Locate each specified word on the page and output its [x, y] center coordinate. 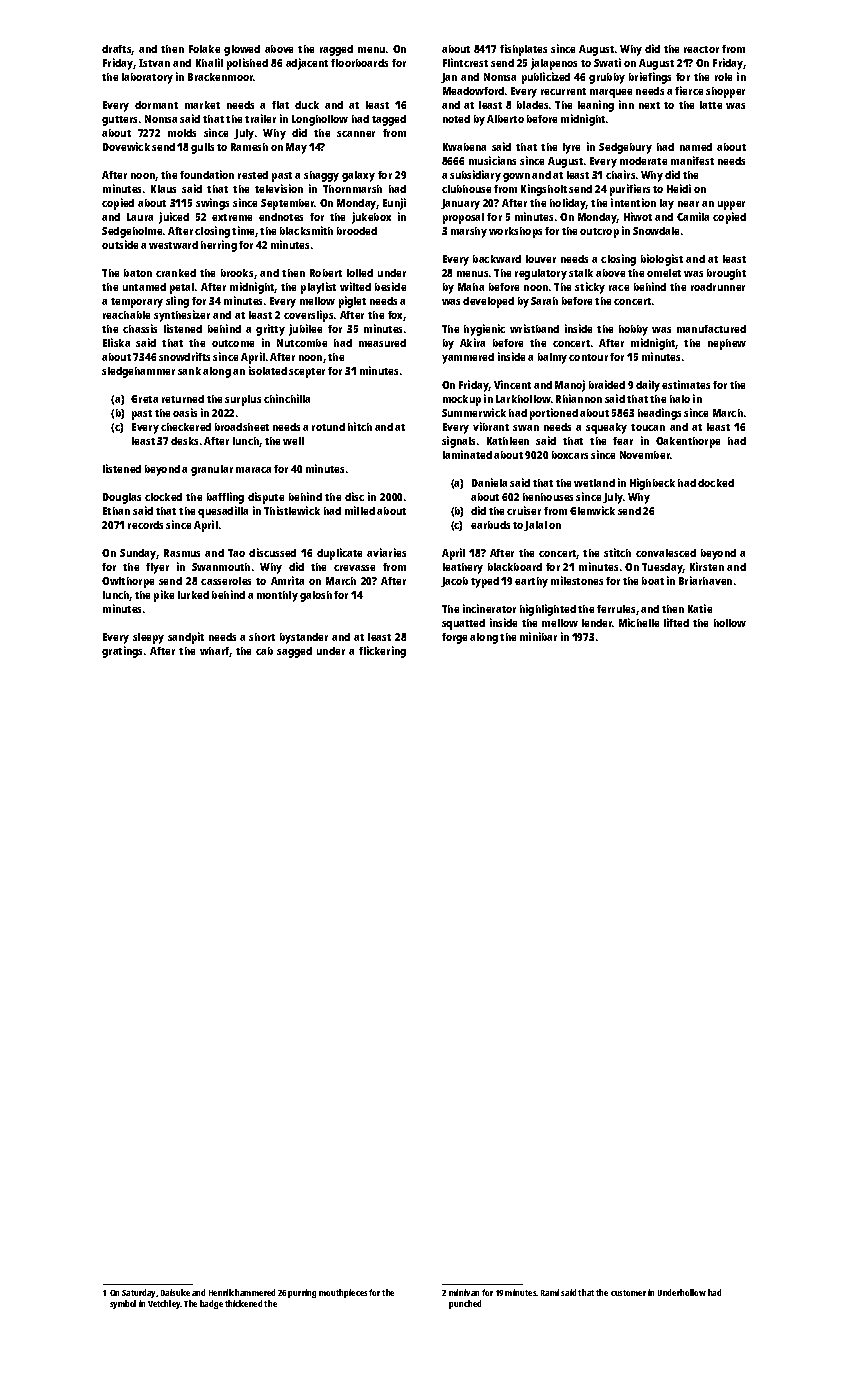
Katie [700, 608]
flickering [382, 652]
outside [120, 244]
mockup [462, 400]
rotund [328, 427]
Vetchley [164, 1304]
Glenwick [592, 510]
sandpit [186, 638]
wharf [215, 652]
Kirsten [707, 566]
